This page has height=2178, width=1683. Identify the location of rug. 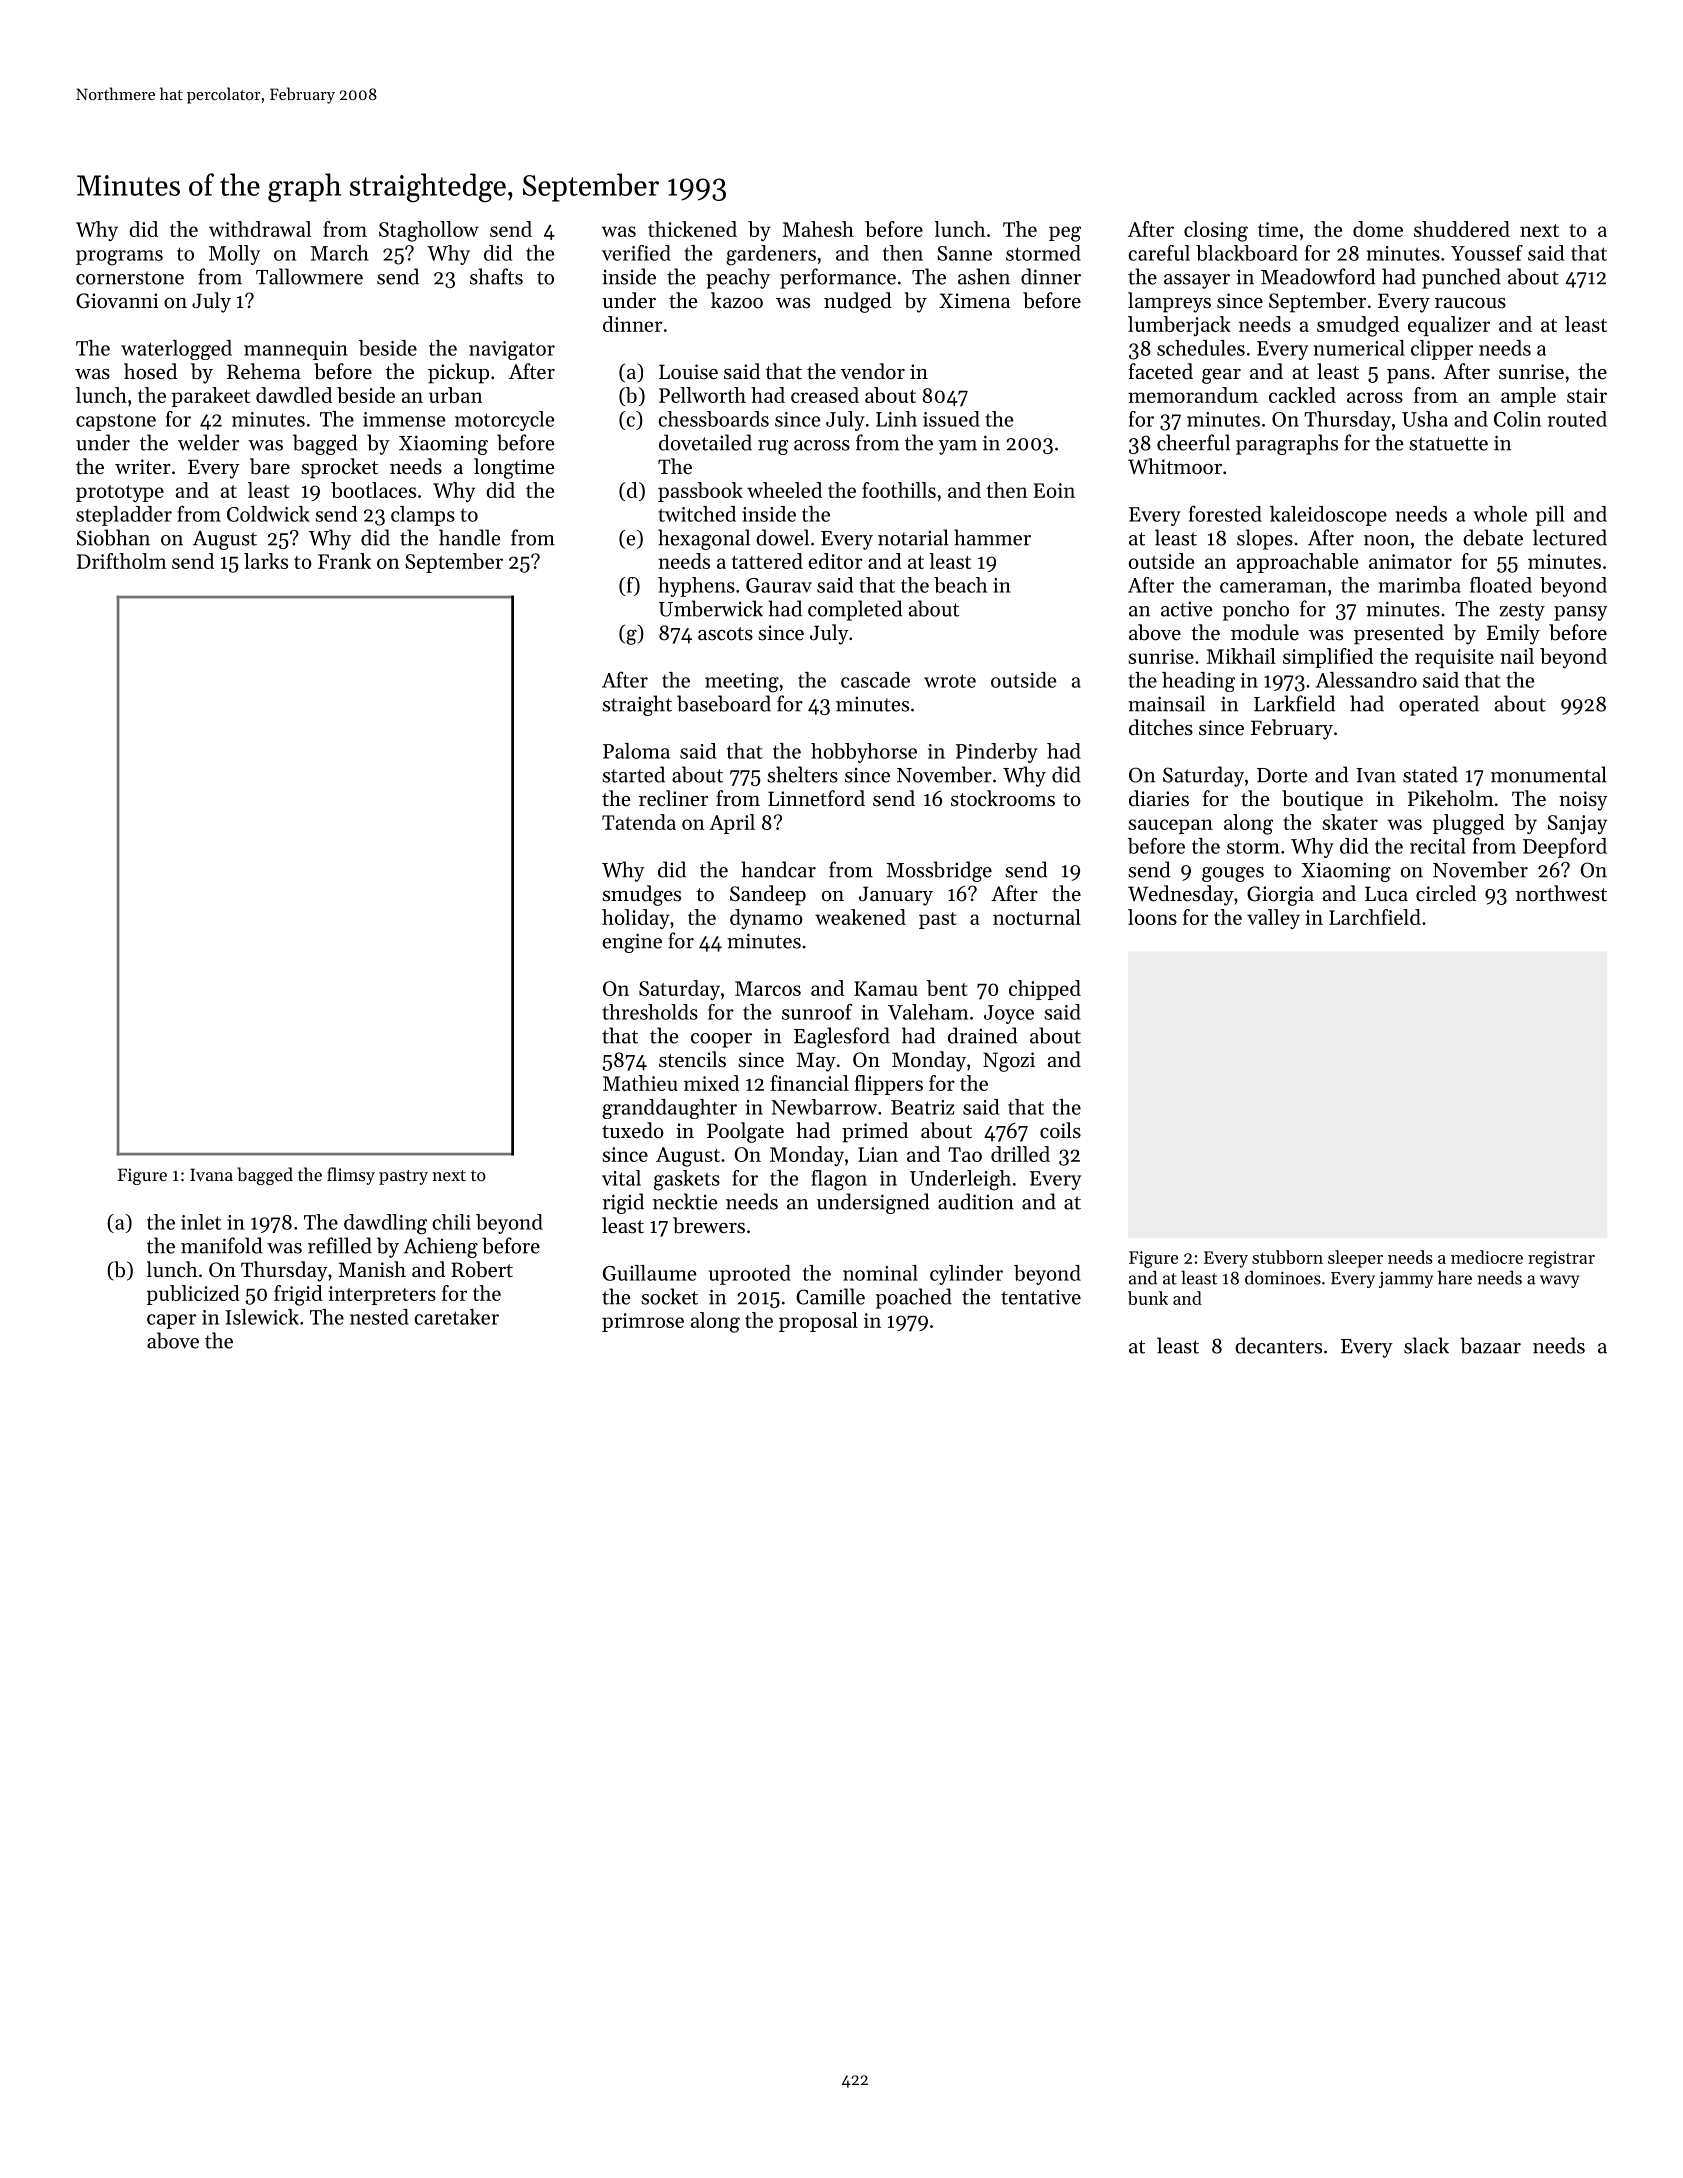
(773, 447).
